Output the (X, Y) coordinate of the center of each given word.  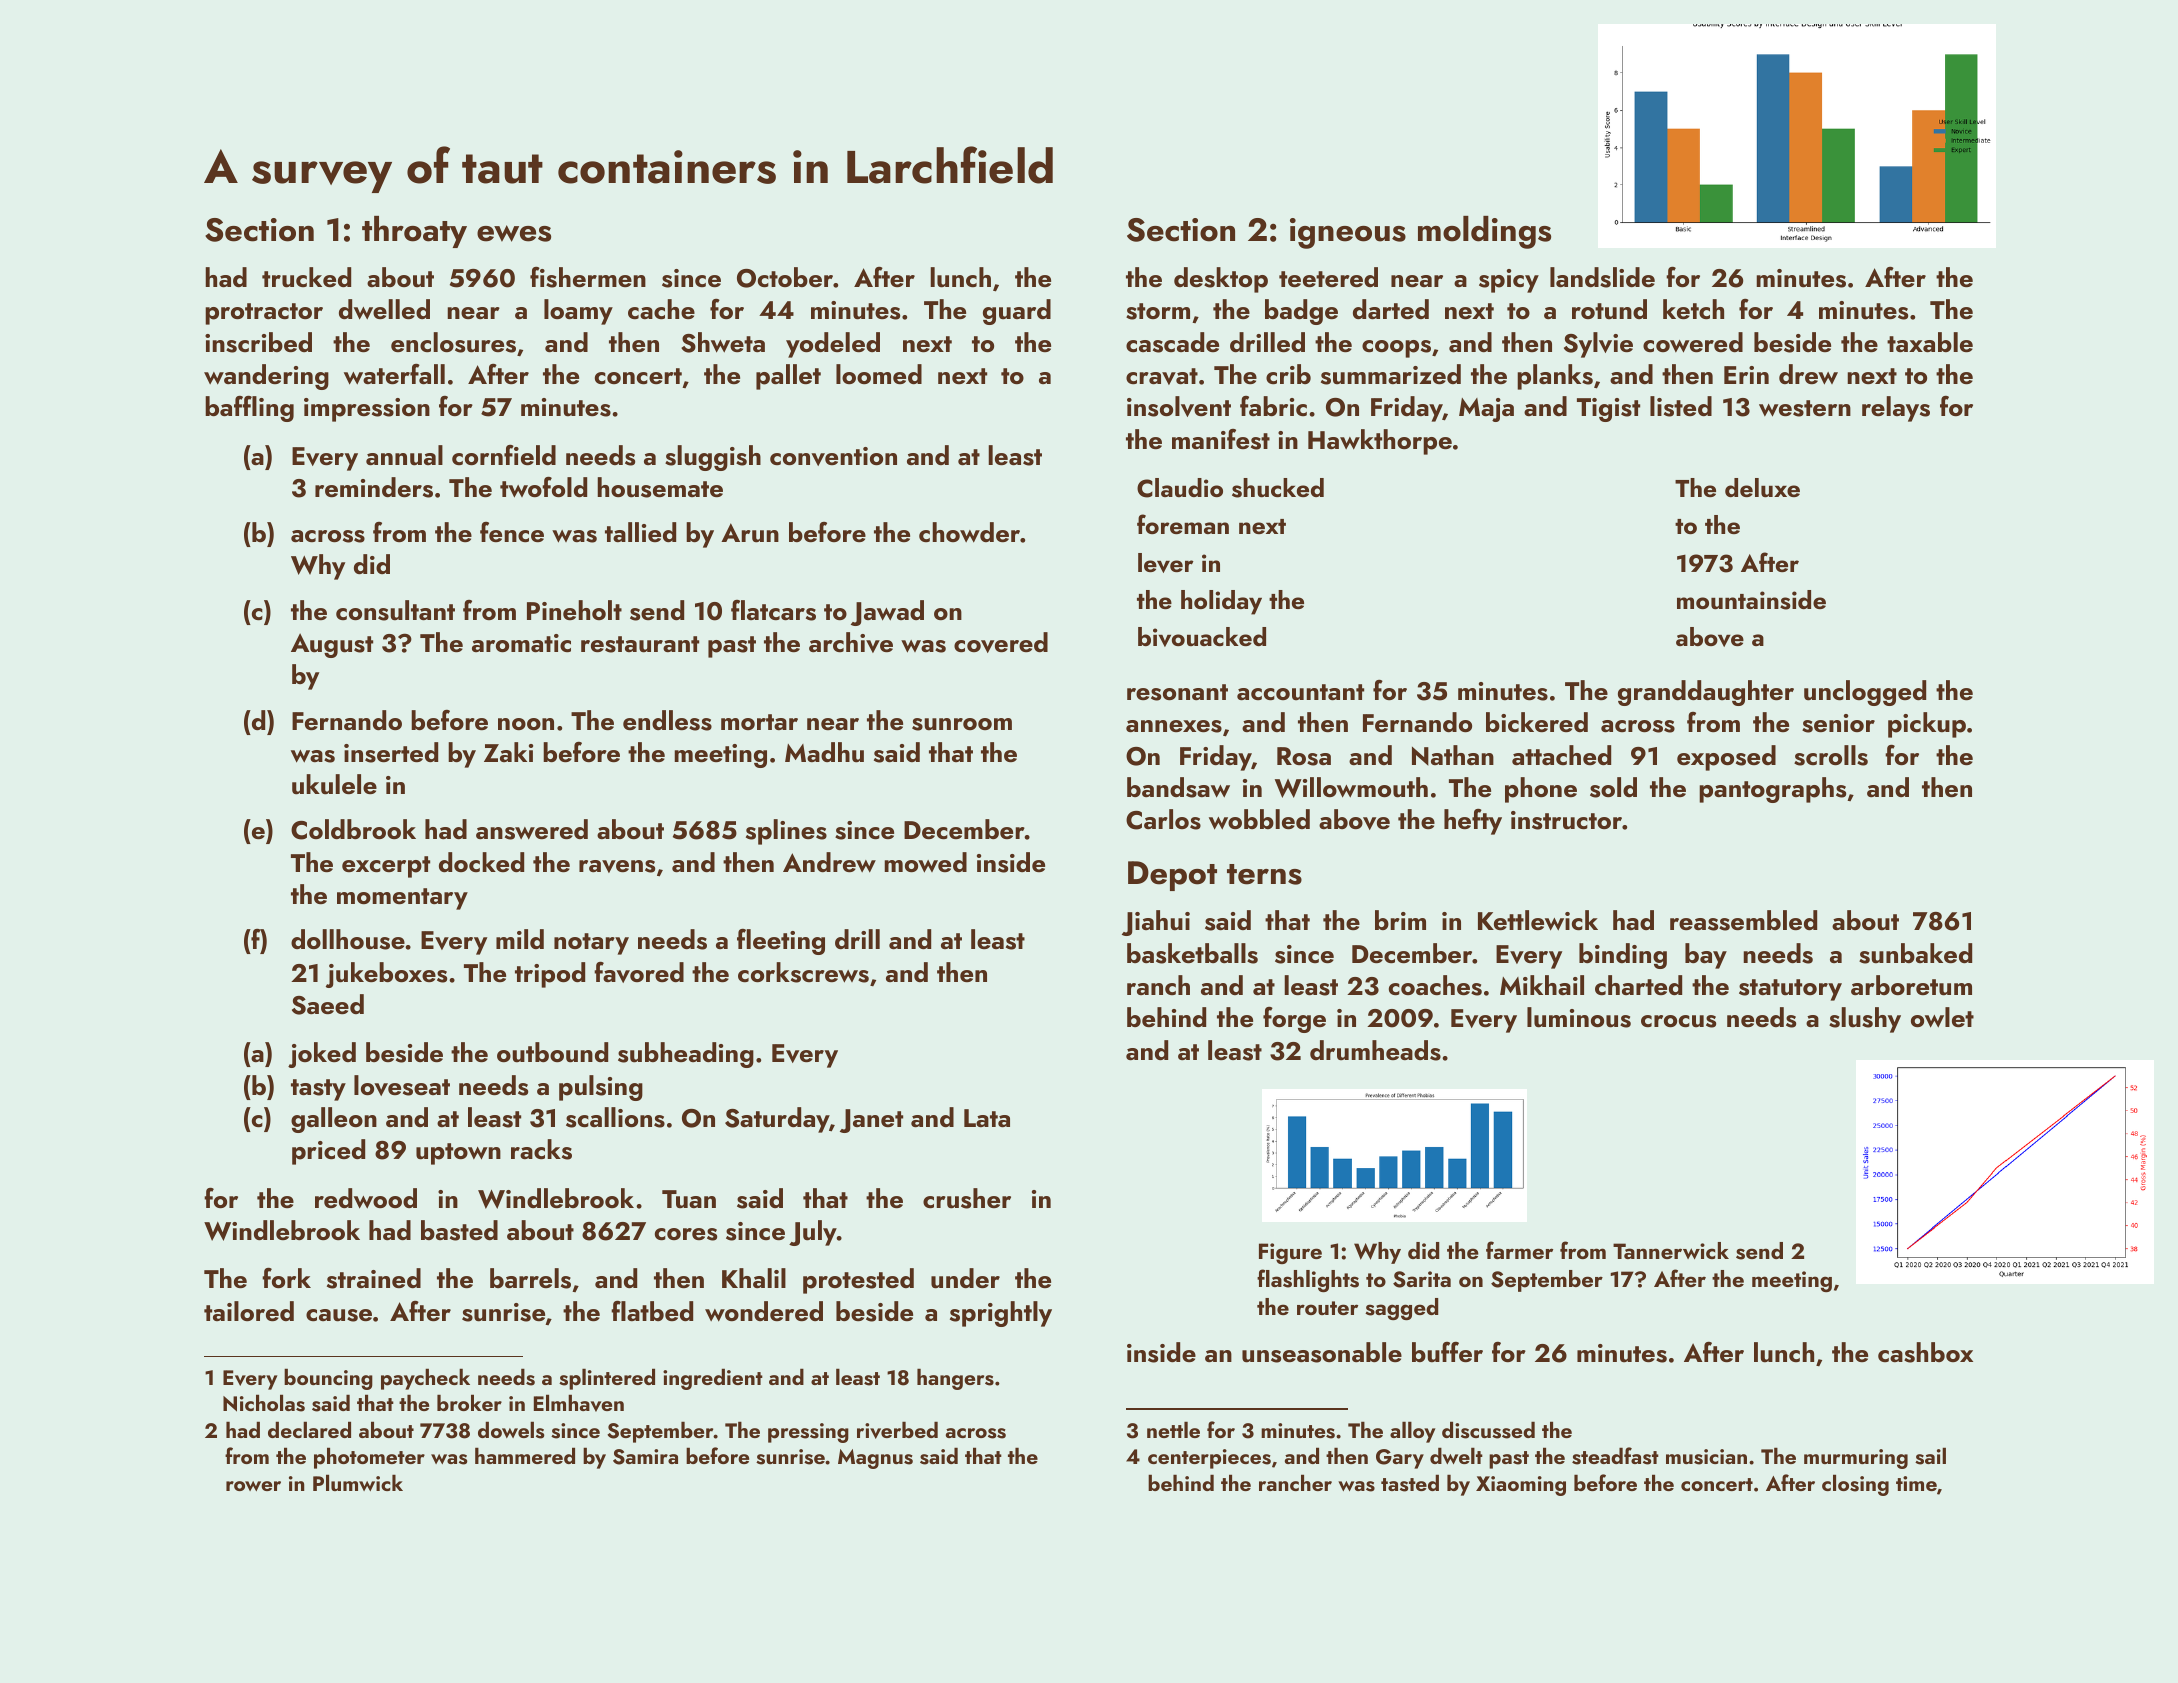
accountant (1300, 692)
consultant (395, 610)
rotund (1609, 309)
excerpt (386, 867)
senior (1838, 723)
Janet (871, 1121)
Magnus (875, 1459)
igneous (1348, 233)
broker (469, 1402)
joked (322, 1055)
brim (1400, 920)
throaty (414, 232)
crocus (1678, 1021)
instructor (1566, 820)
